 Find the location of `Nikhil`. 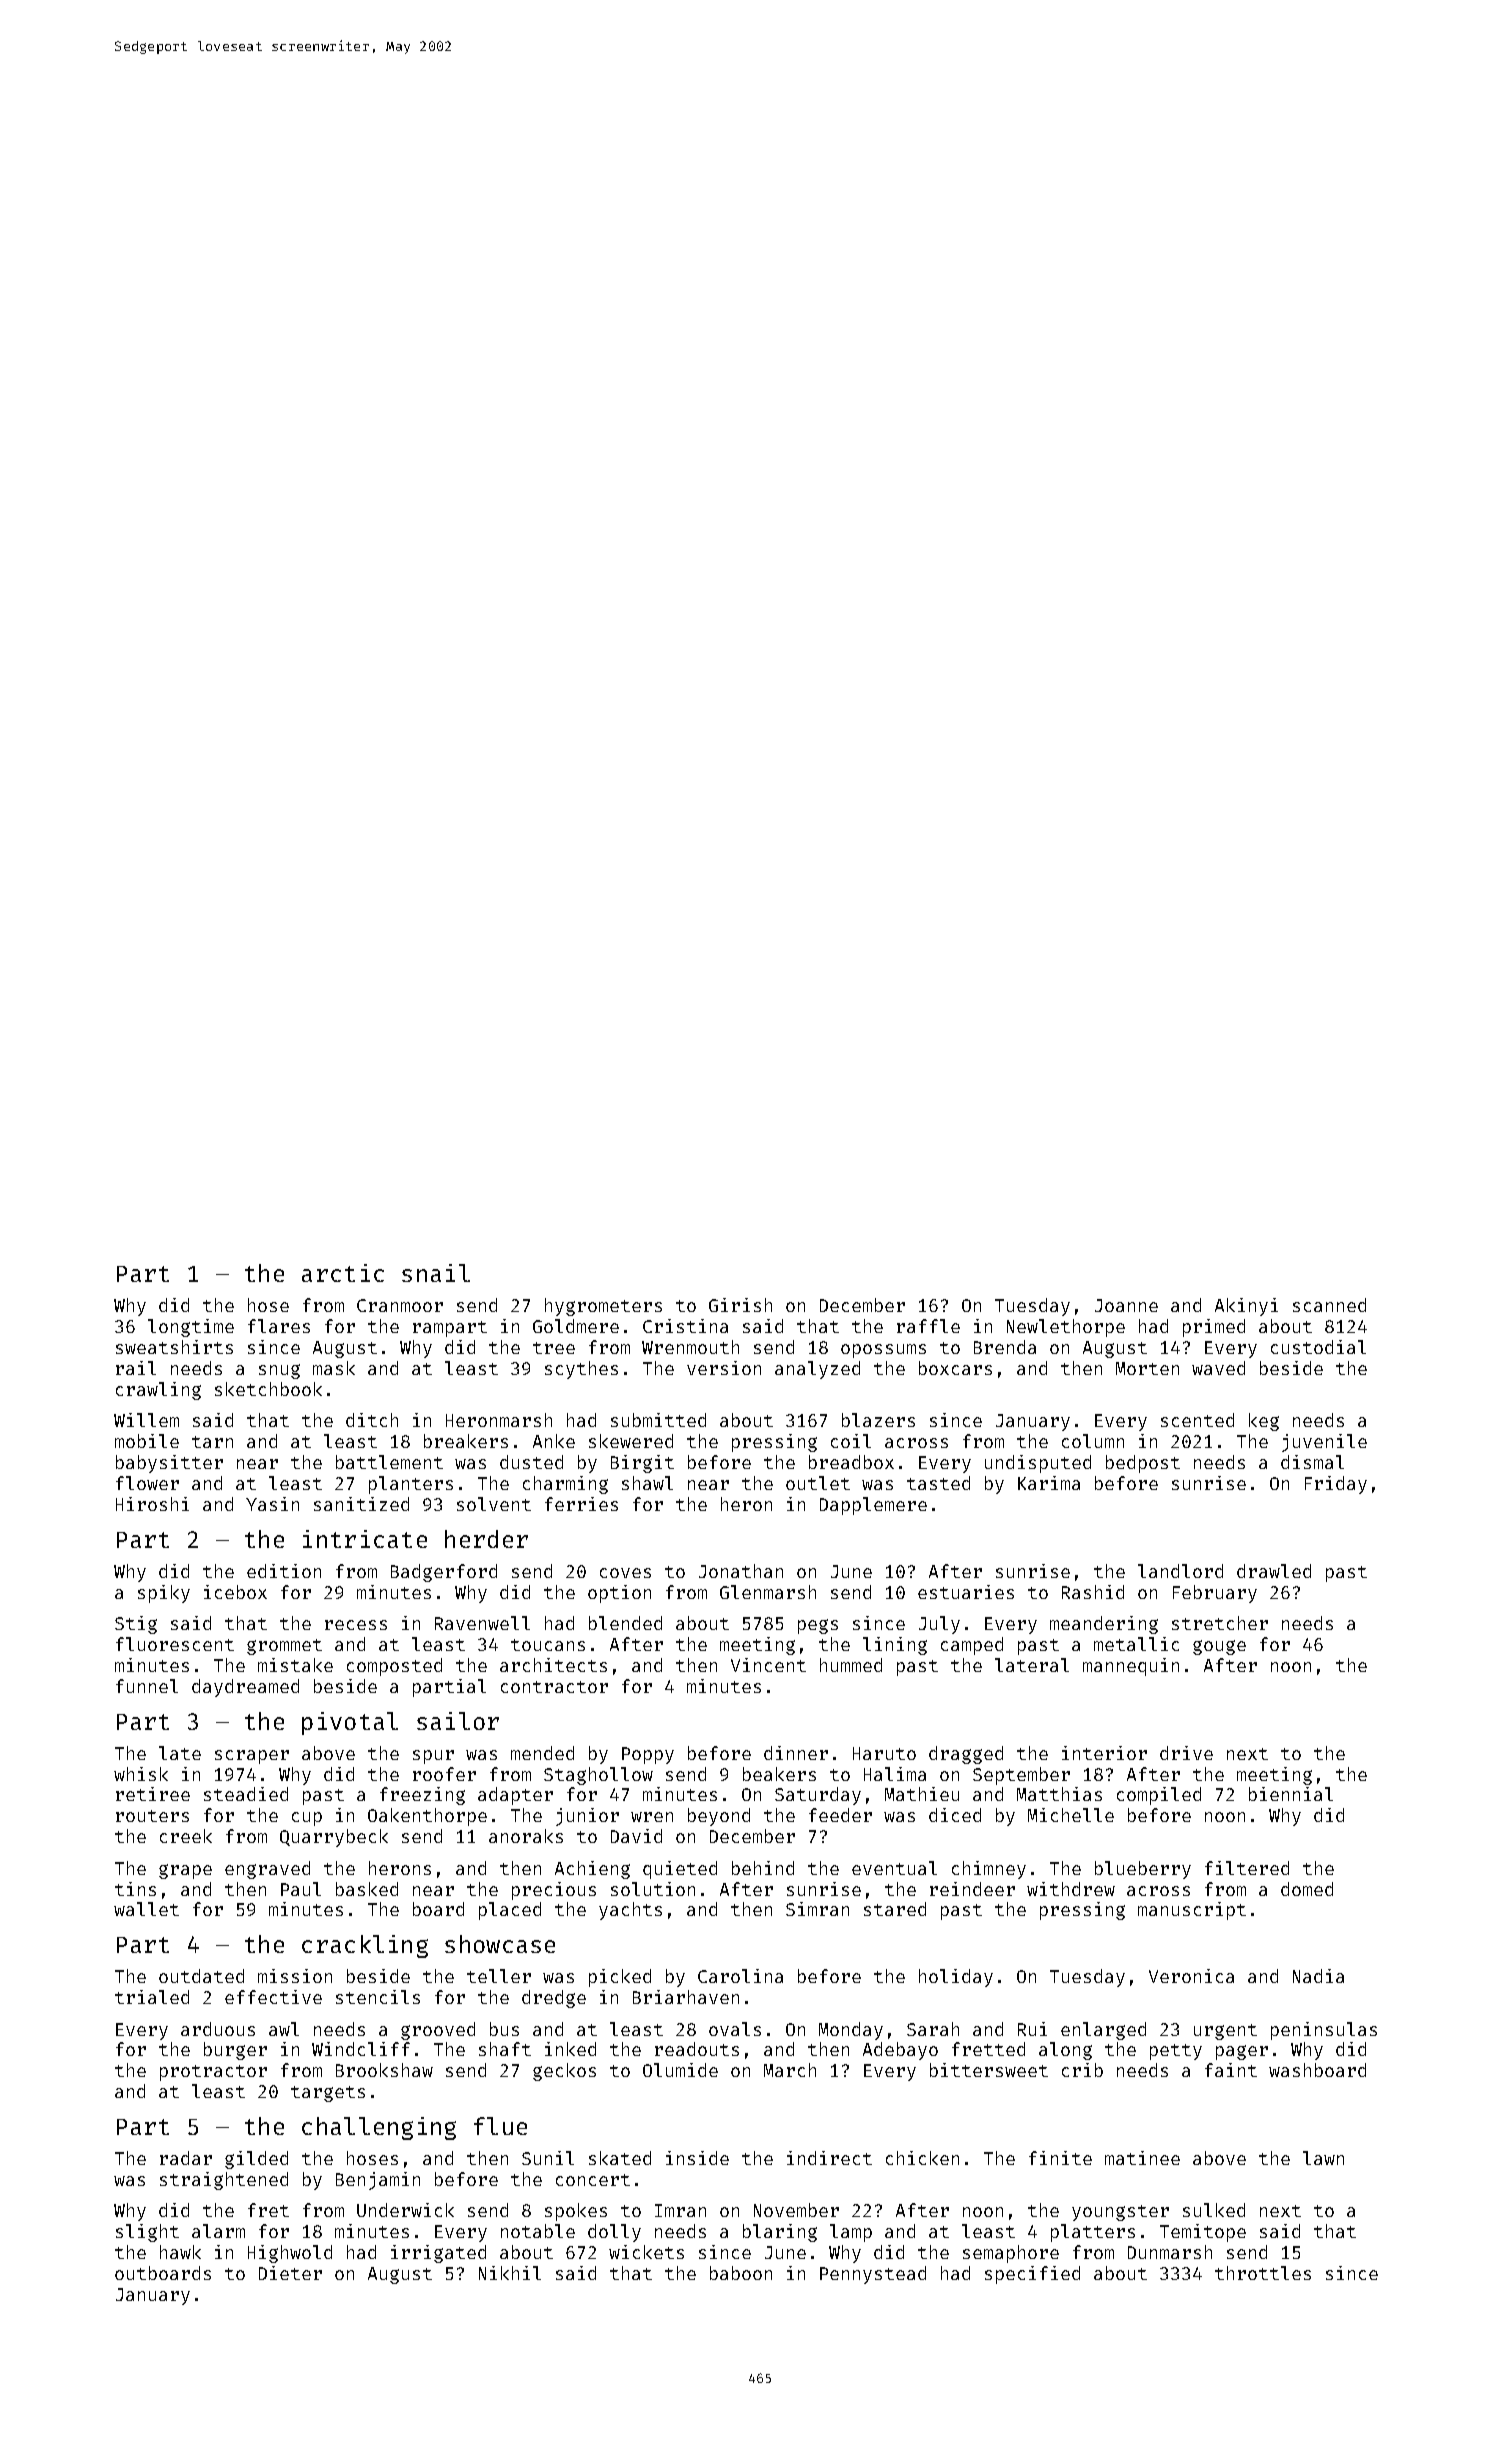

Nikhil is located at coordinates (510, 2273).
